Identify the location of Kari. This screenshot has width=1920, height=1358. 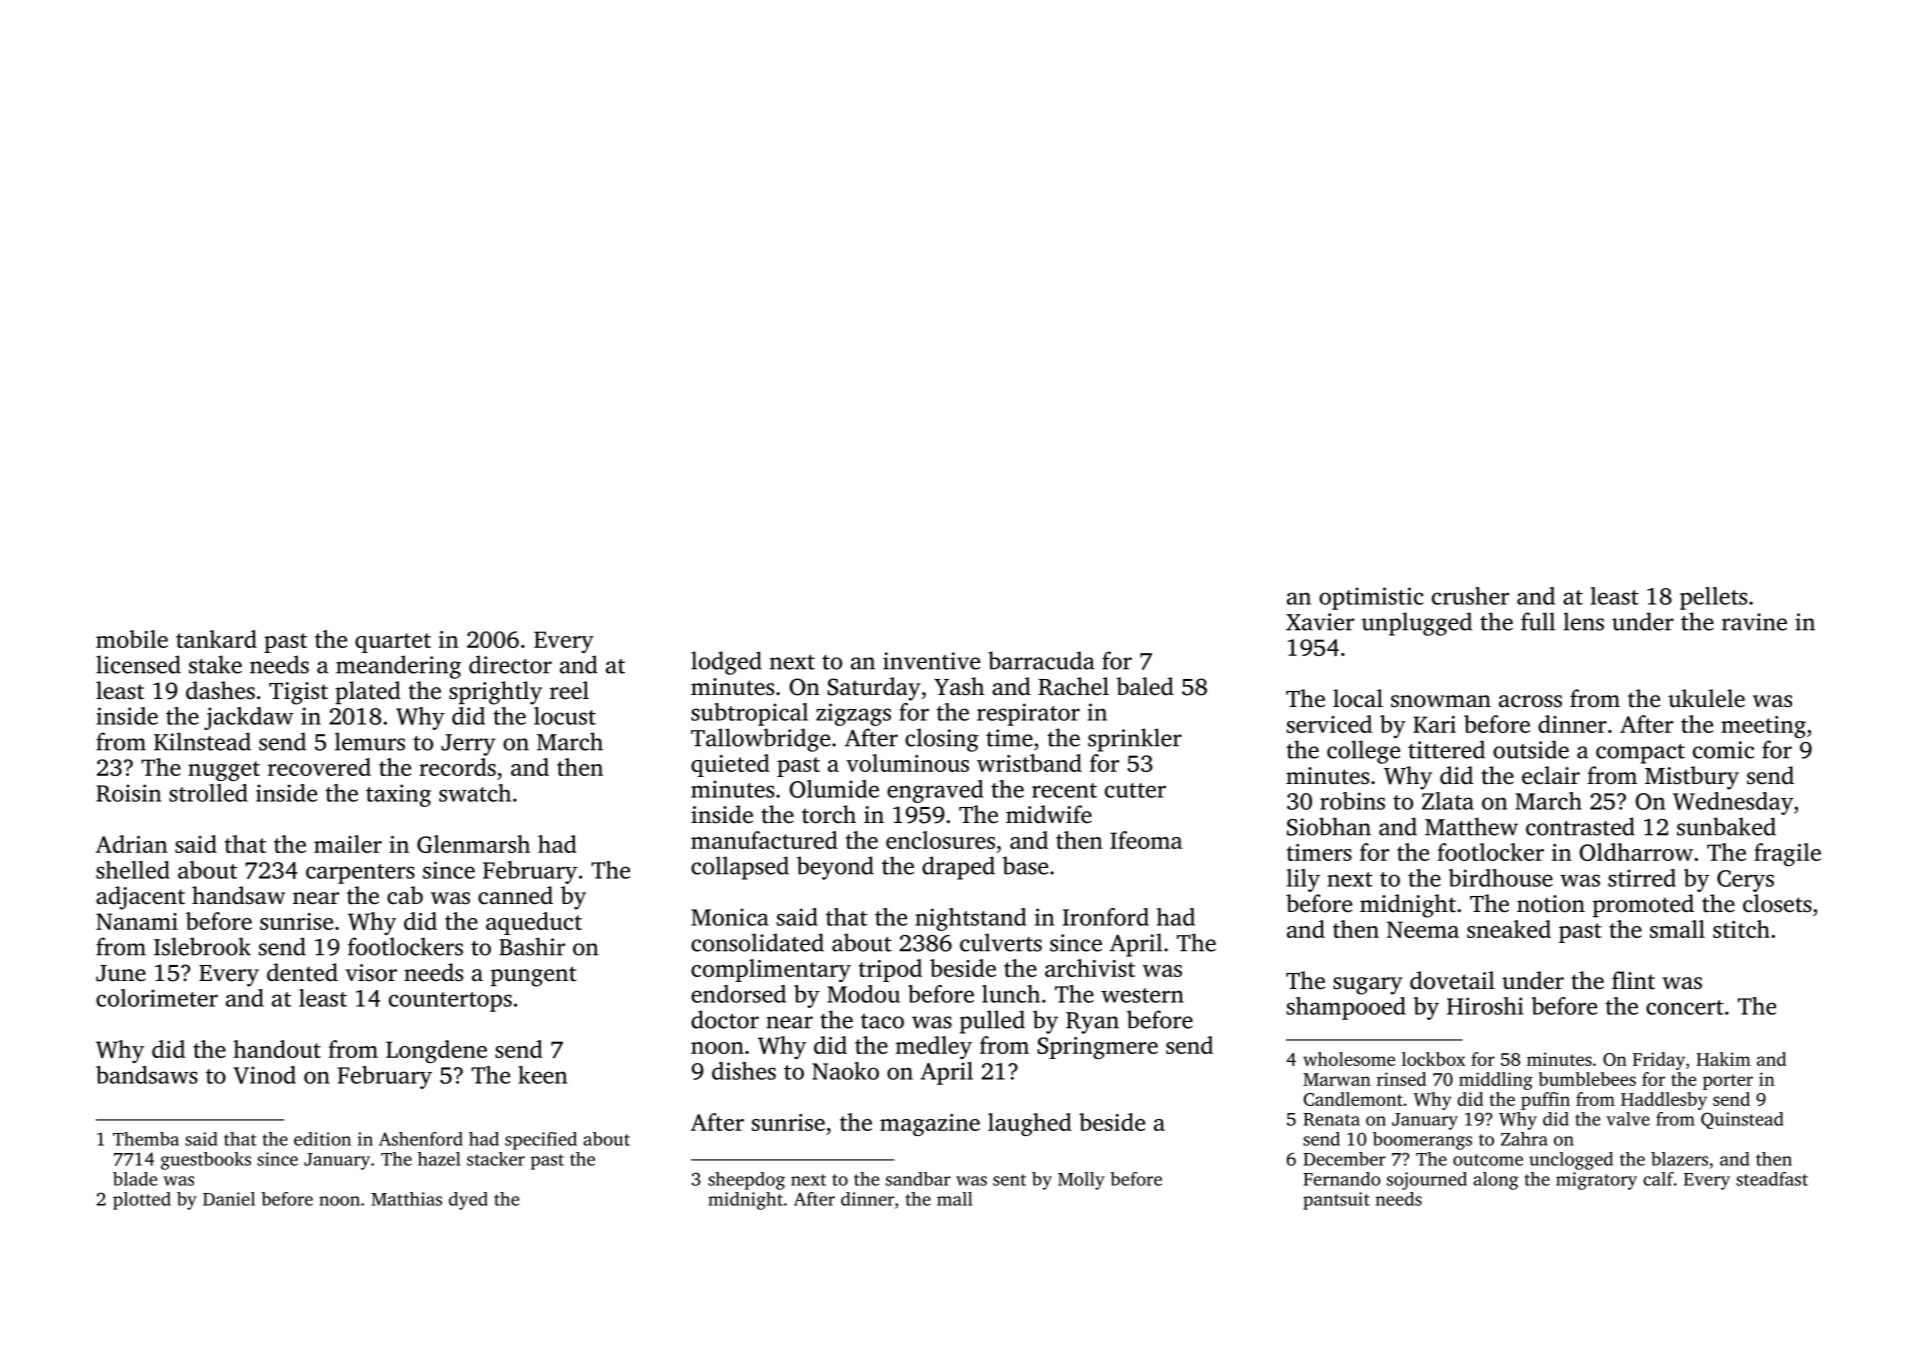
(1434, 724).
